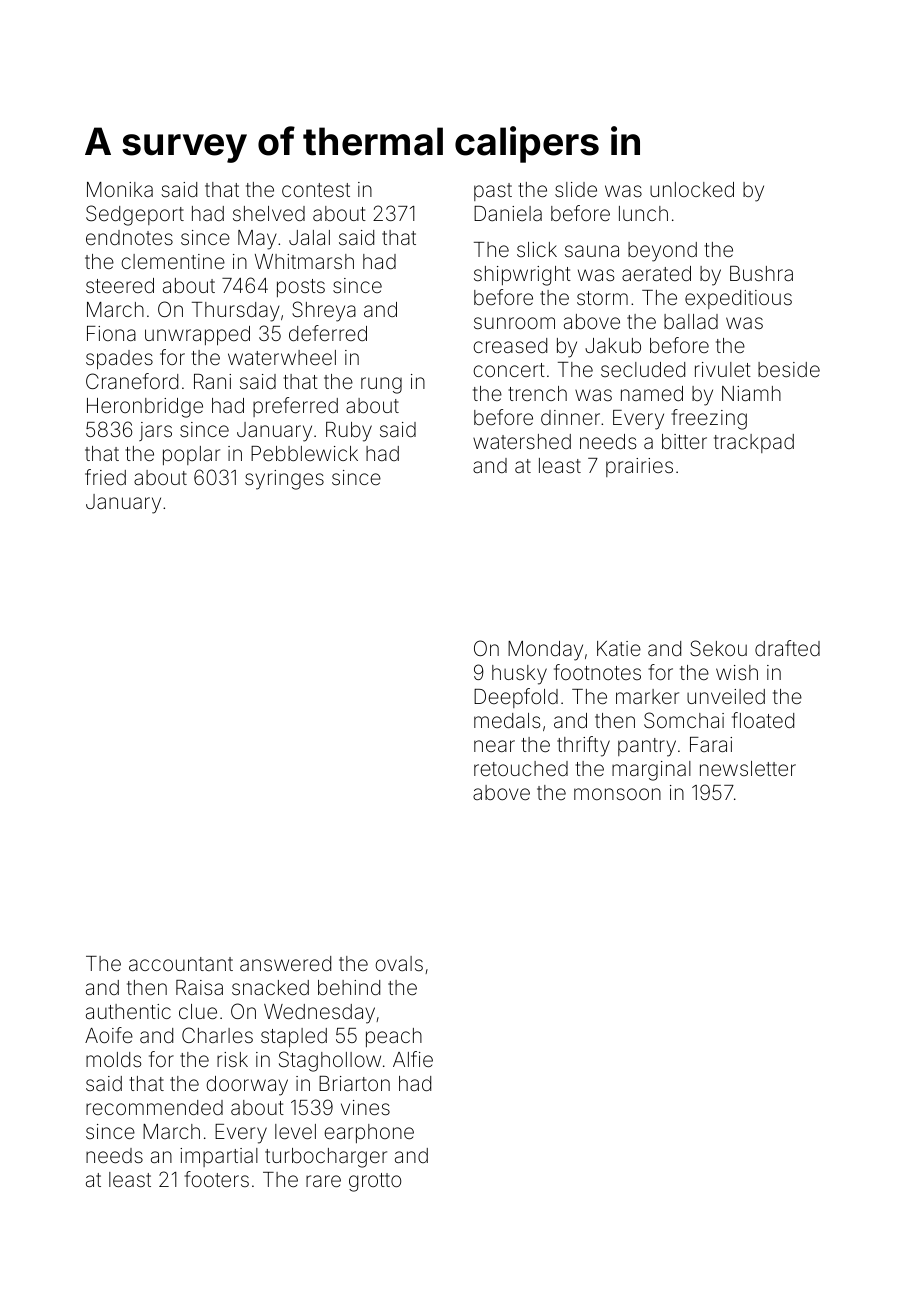 The width and height of the screenshot is (908, 1316). I want to click on Rani, so click(212, 381).
